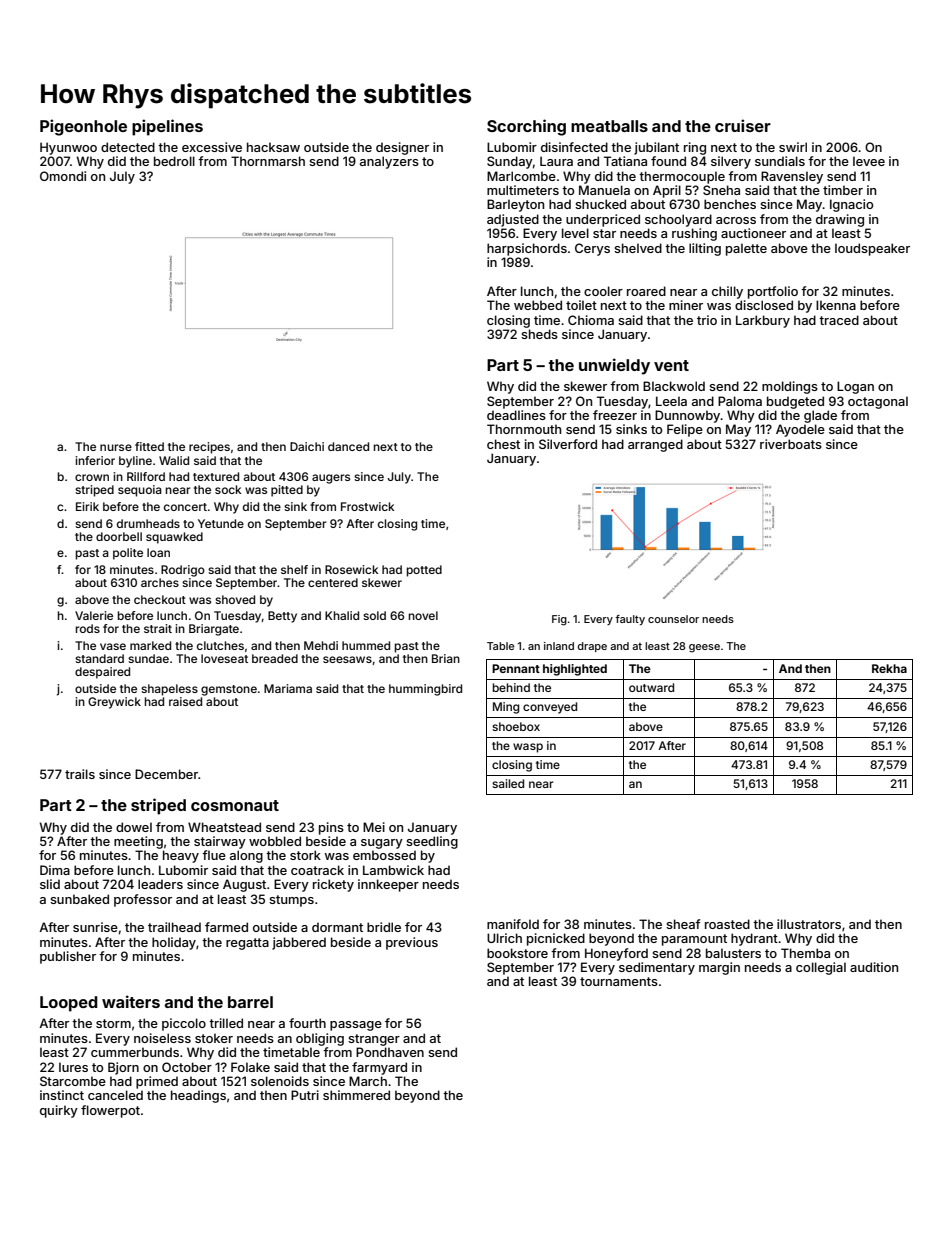 The width and height of the image is (952, 1233). What do you see at coordinates (516, 726) in the image?
I see `shoebox` at bounding box center [516, 726].
